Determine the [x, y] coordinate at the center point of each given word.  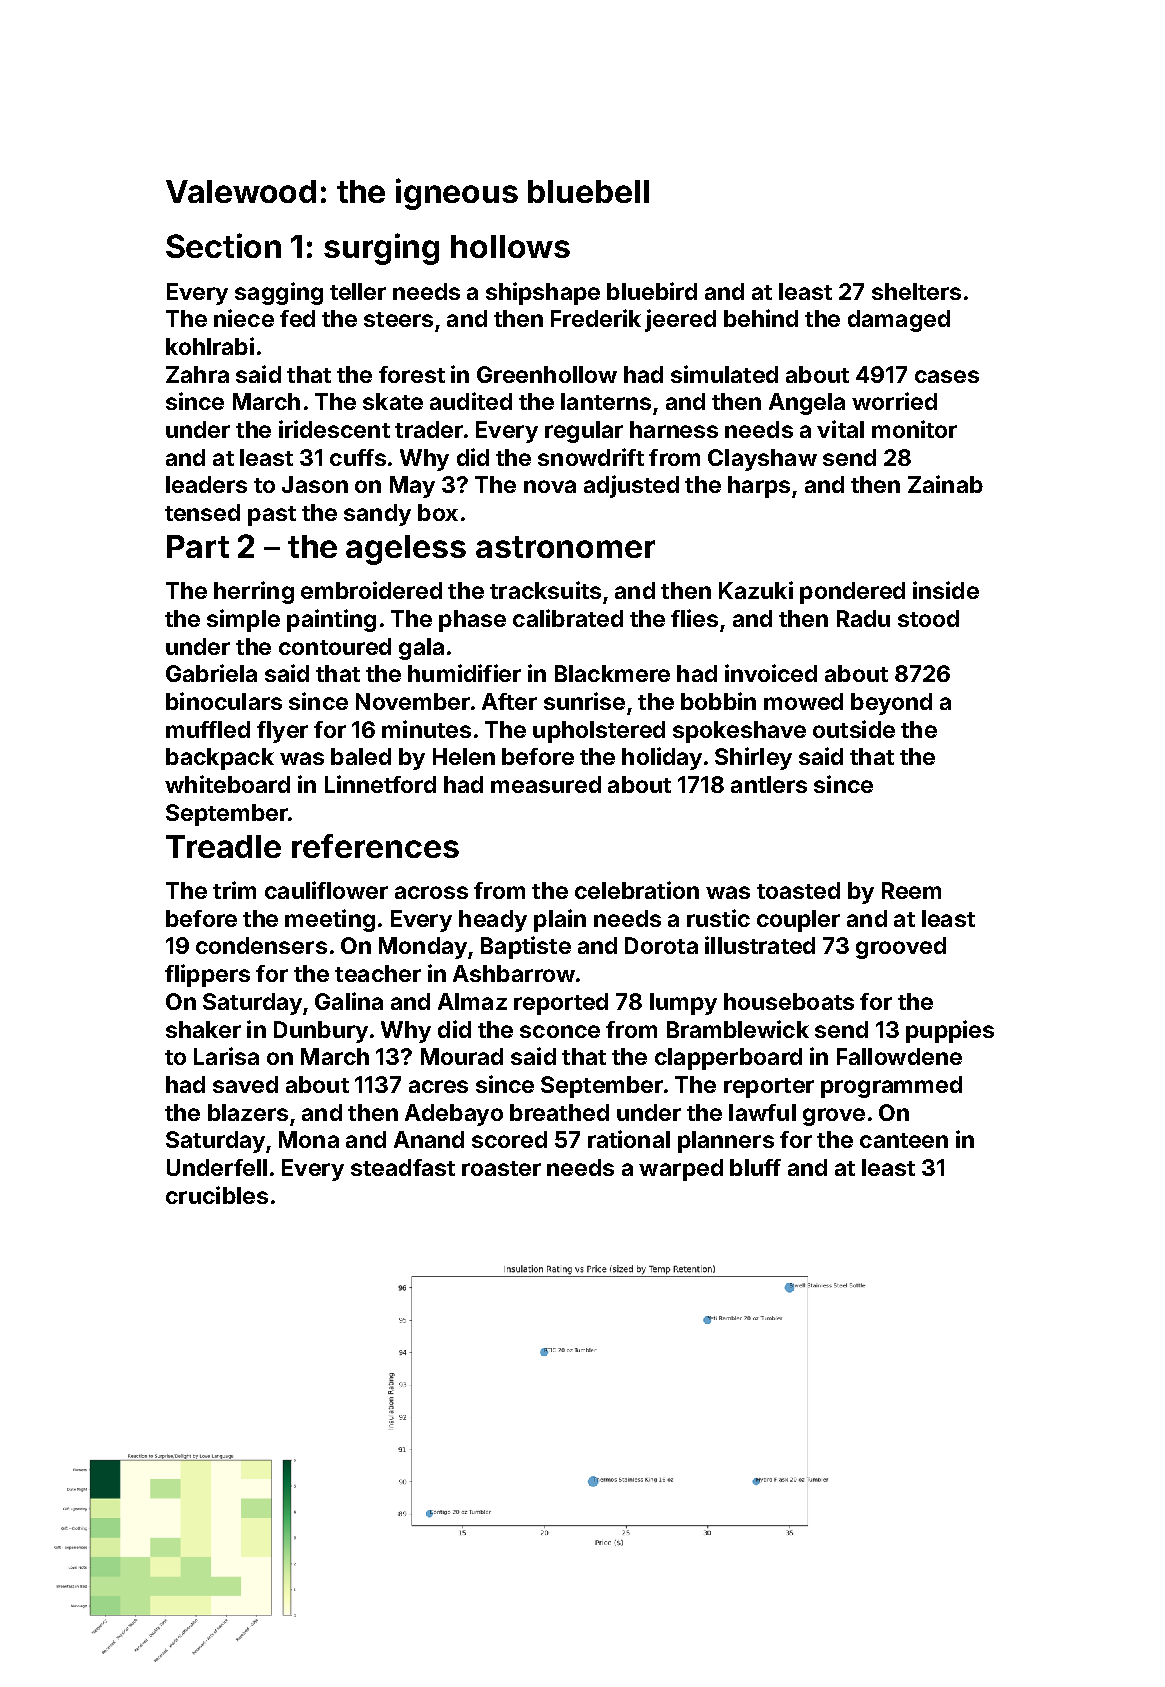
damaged [899, 321]
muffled [208, 729]
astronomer [565, 547]
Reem [911, 890]
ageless [406, 550]
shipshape [543, 293]
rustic [718, 918]
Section [223, 245]
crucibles [217, 1195]
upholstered [599, 732]
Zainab [945, 484]
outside [854, 729]
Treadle [223, 846]
